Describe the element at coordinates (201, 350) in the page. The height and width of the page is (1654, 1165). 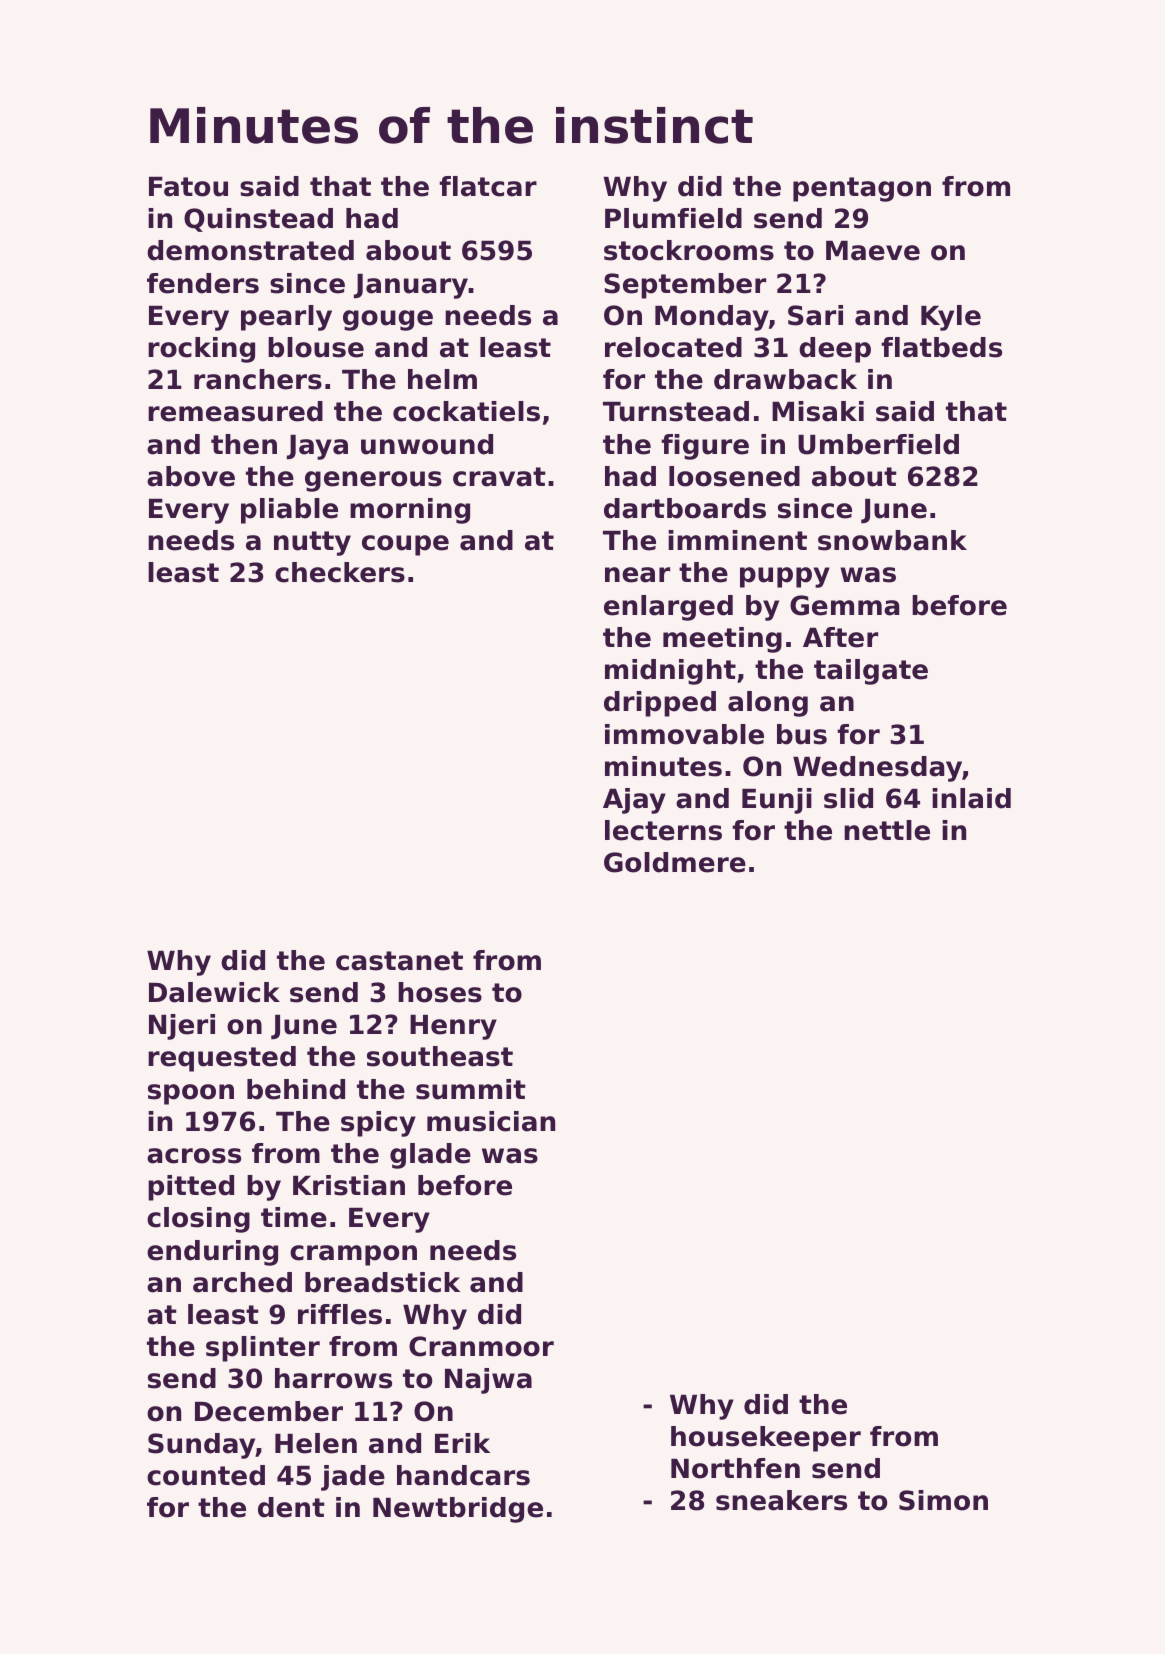
I see `rocking` at that location.
